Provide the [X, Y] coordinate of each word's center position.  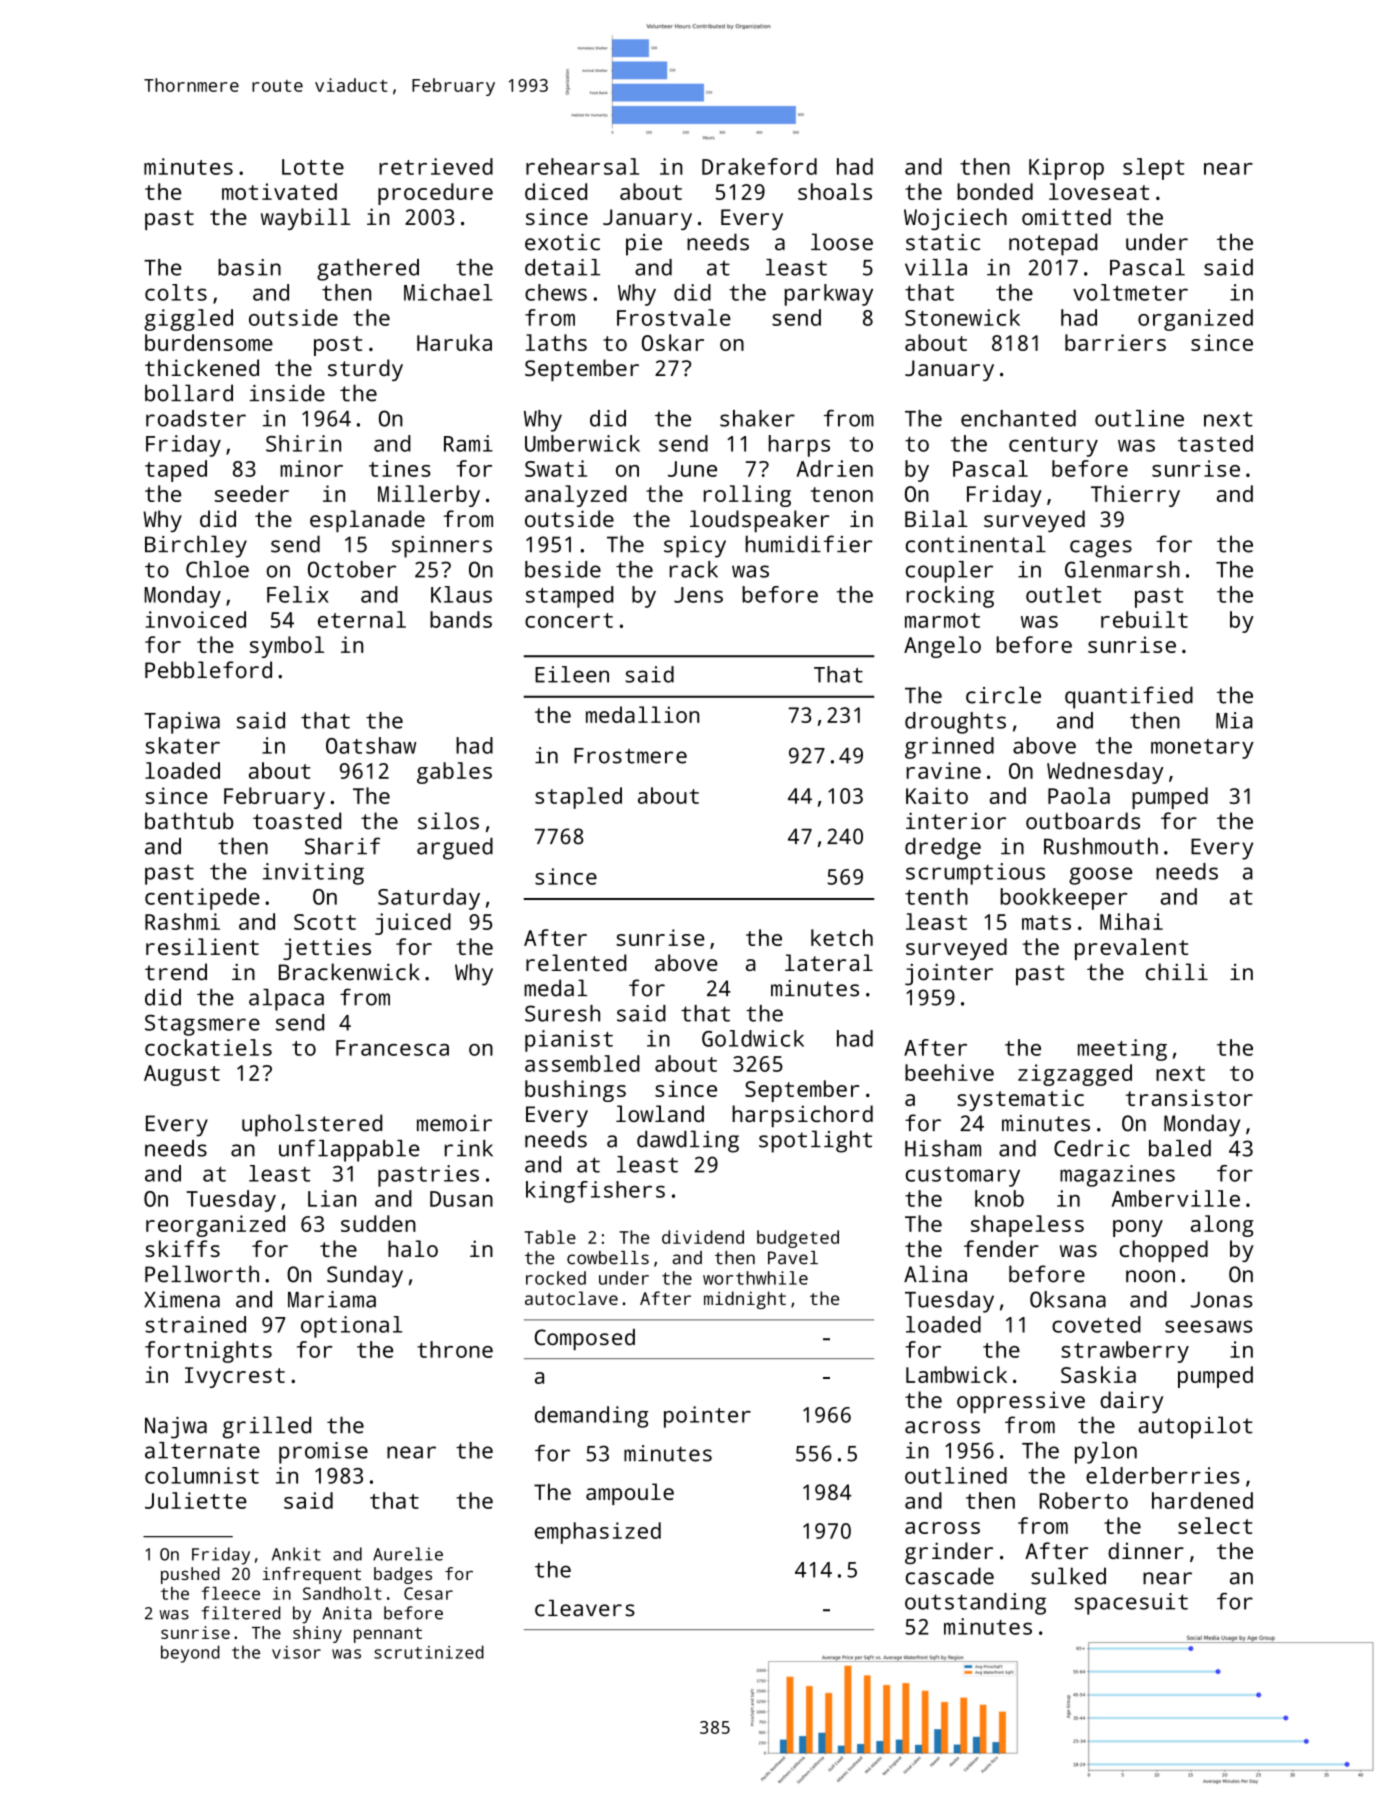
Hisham [943, 1148]
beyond [190, 1654]
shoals [835, 191]
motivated [279, 191]
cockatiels [208, 1047]
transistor [1189, 1097]
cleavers [585, 1608]
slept [1153, 169]
